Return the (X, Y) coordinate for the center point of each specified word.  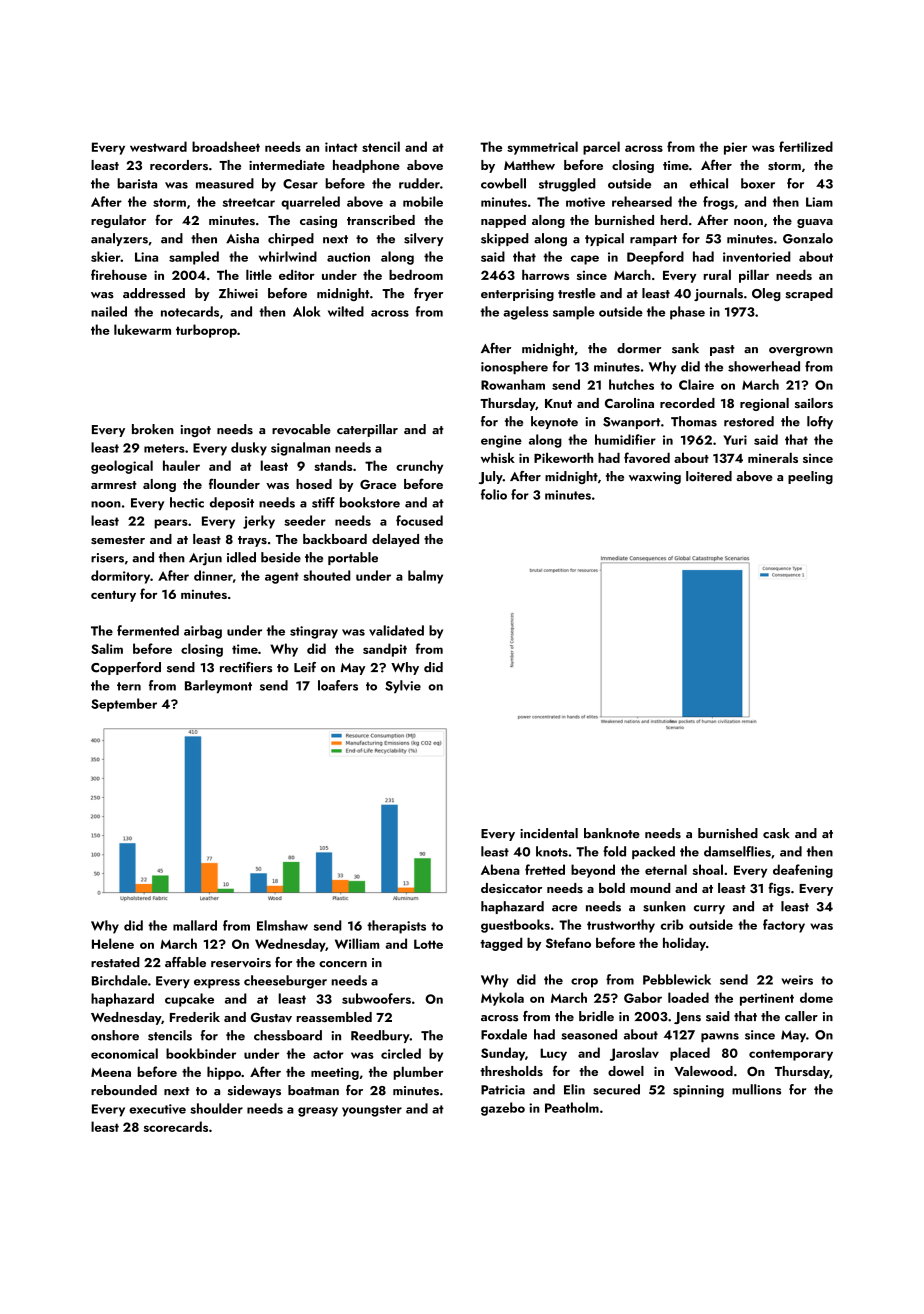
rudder (419, 183)
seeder (305, 520)
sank (685, 348)
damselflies (737, 851)
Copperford (126, 668)
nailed (109, 311)
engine (501, 441)
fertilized (806, 146)
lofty (820, 422)
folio (494, 494)
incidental (549, 833)
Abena (500, 869)
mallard (195, 925)
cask (776, 833)
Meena (111, 1072)
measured (225, 183)
